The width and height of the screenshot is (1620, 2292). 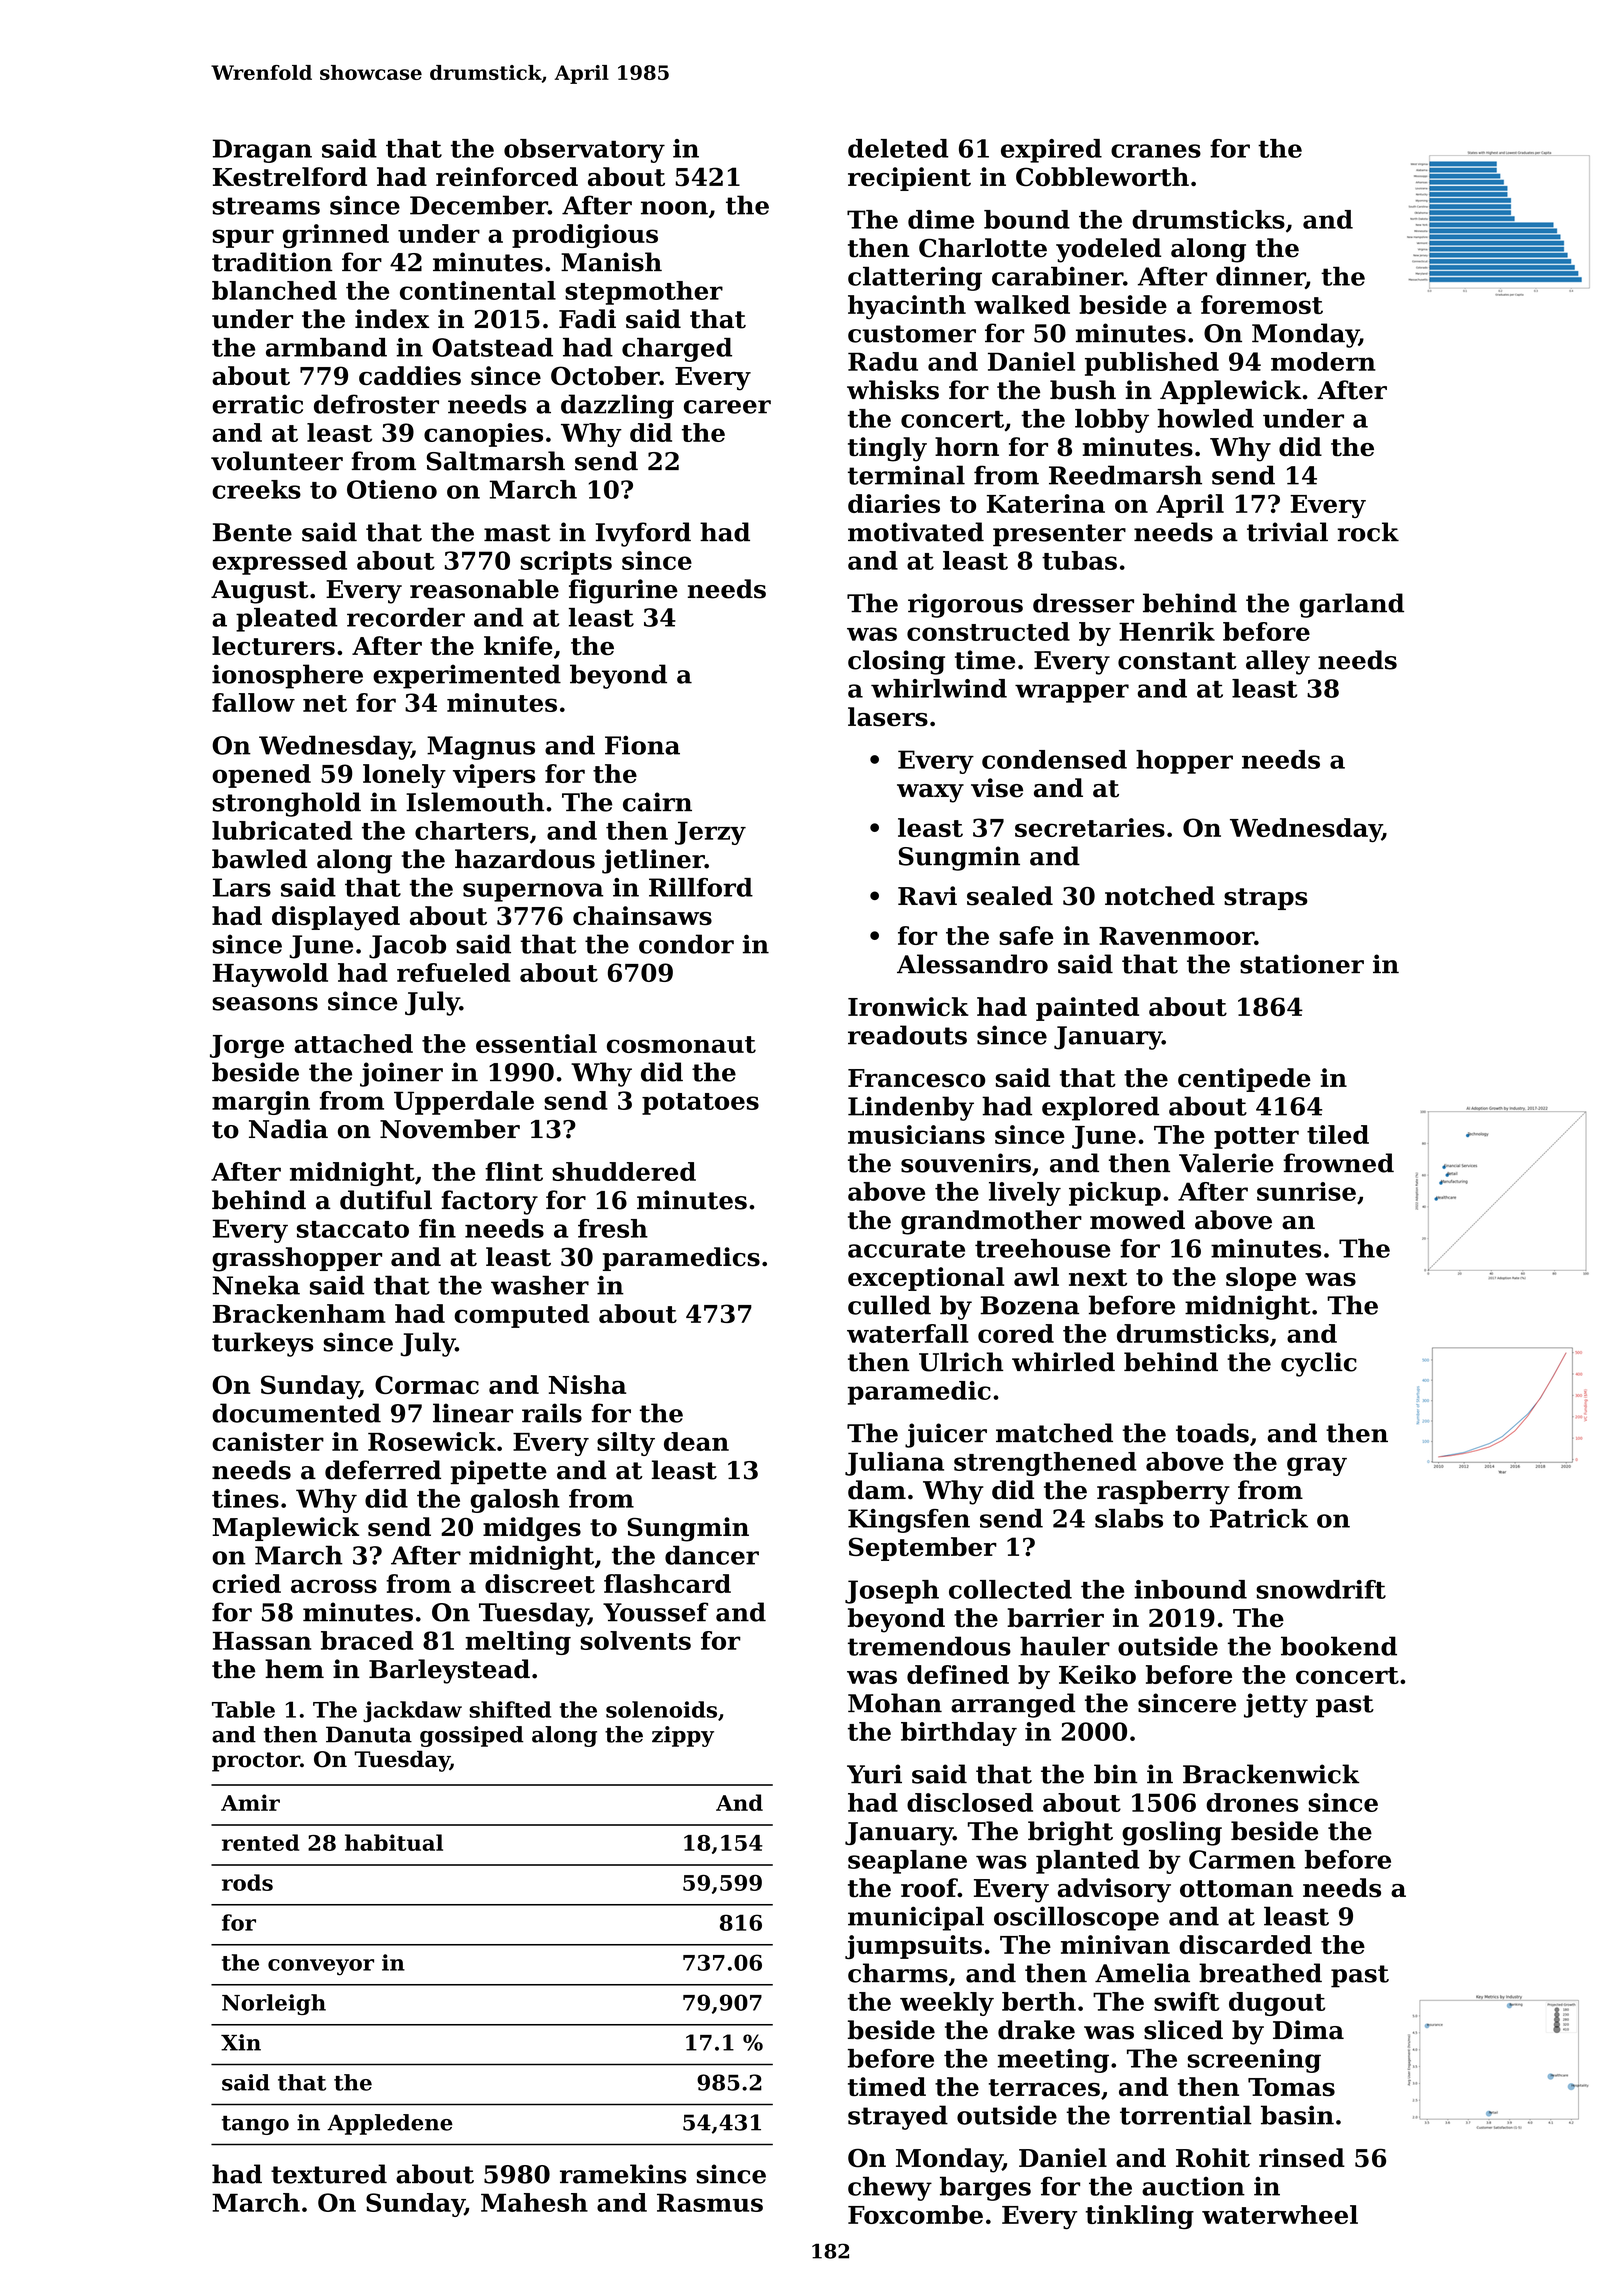 What do you see at coordinates (1022, 304) in the screenshot?
I see `walked` at bounding box center [1022, 304].
